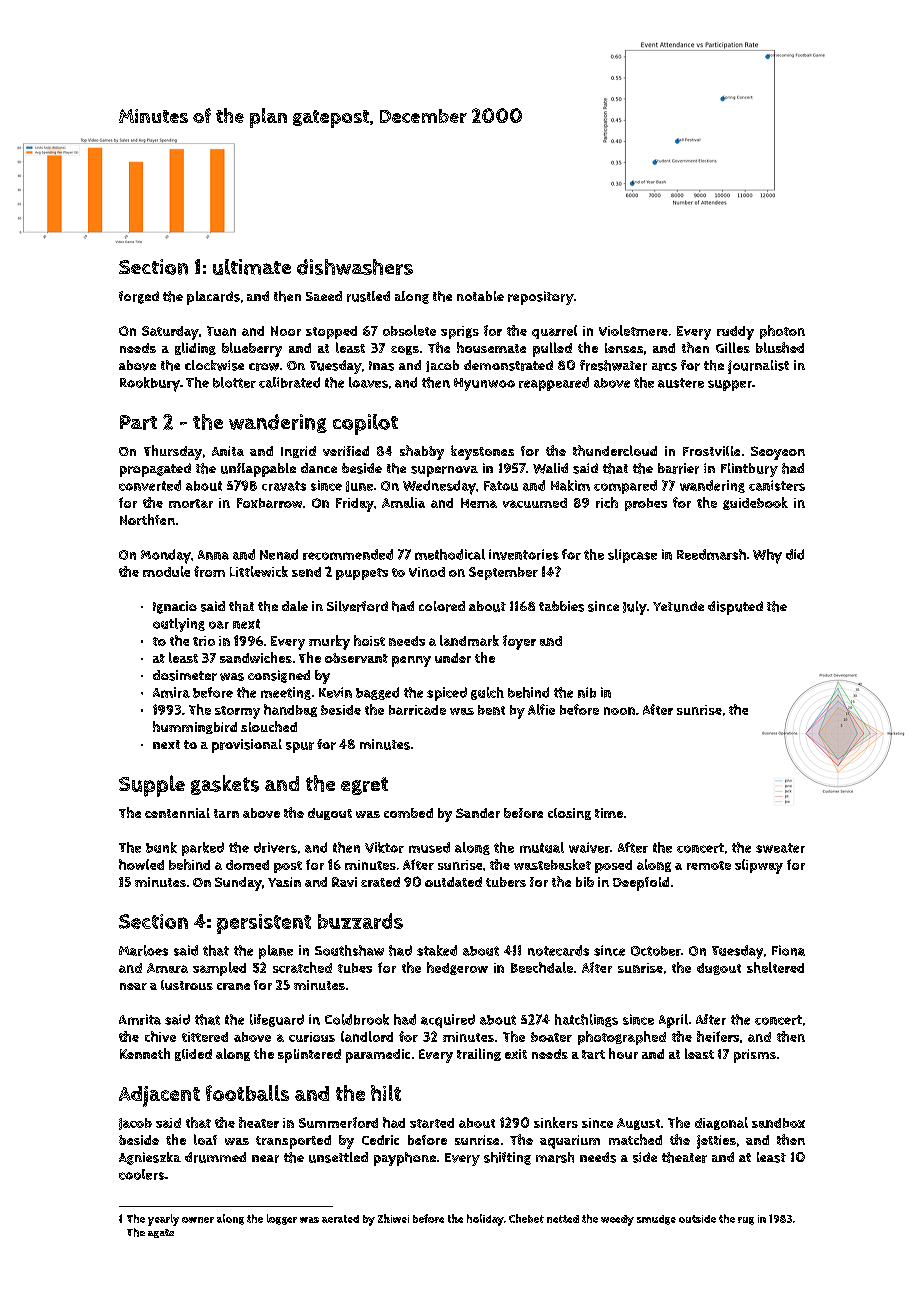 Image resolution: width=924 pixels, height=1308 pixels. I want to click on austere, so click(681, 383).
